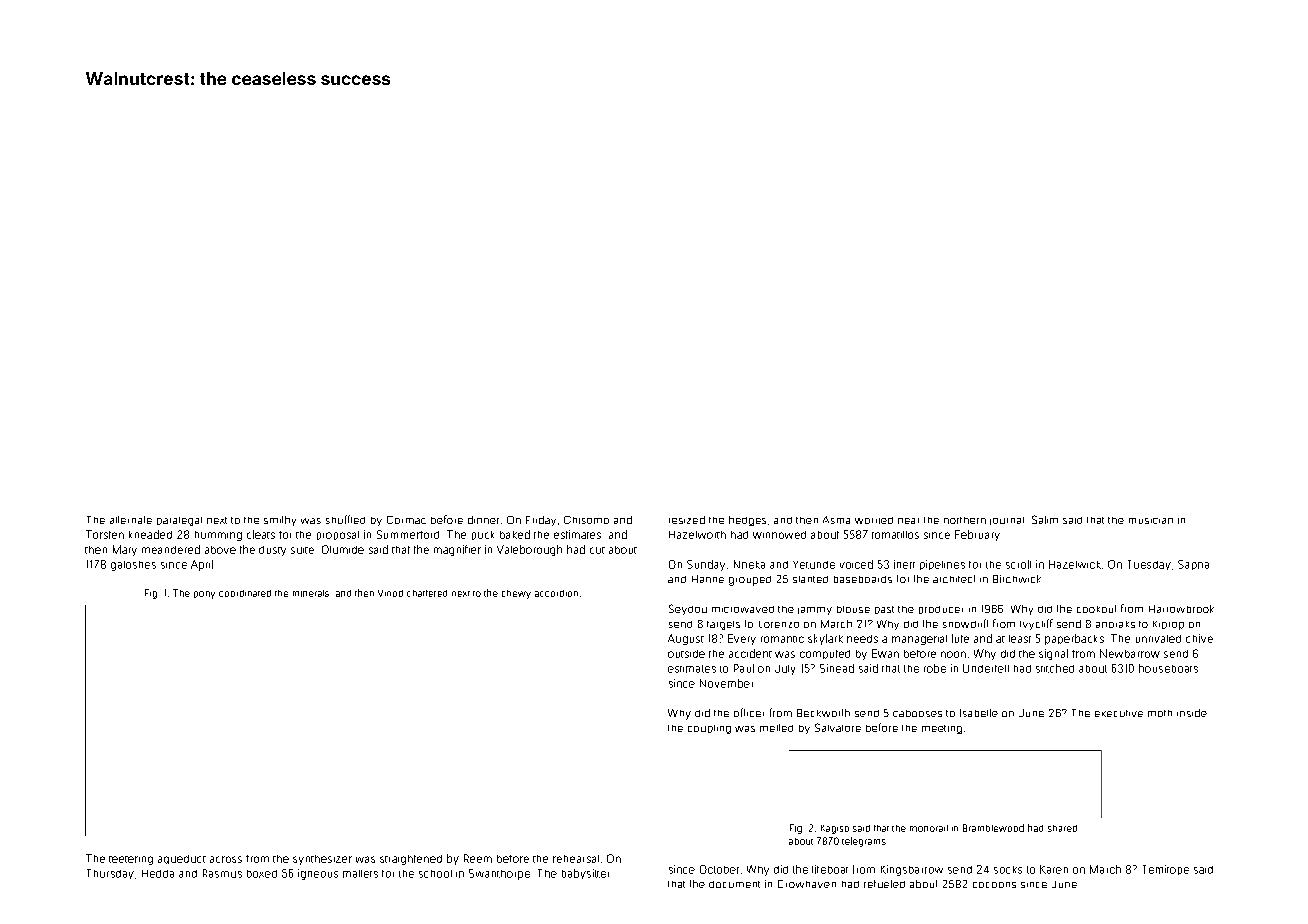  I want to click on babysitter, so click(585, 874).
